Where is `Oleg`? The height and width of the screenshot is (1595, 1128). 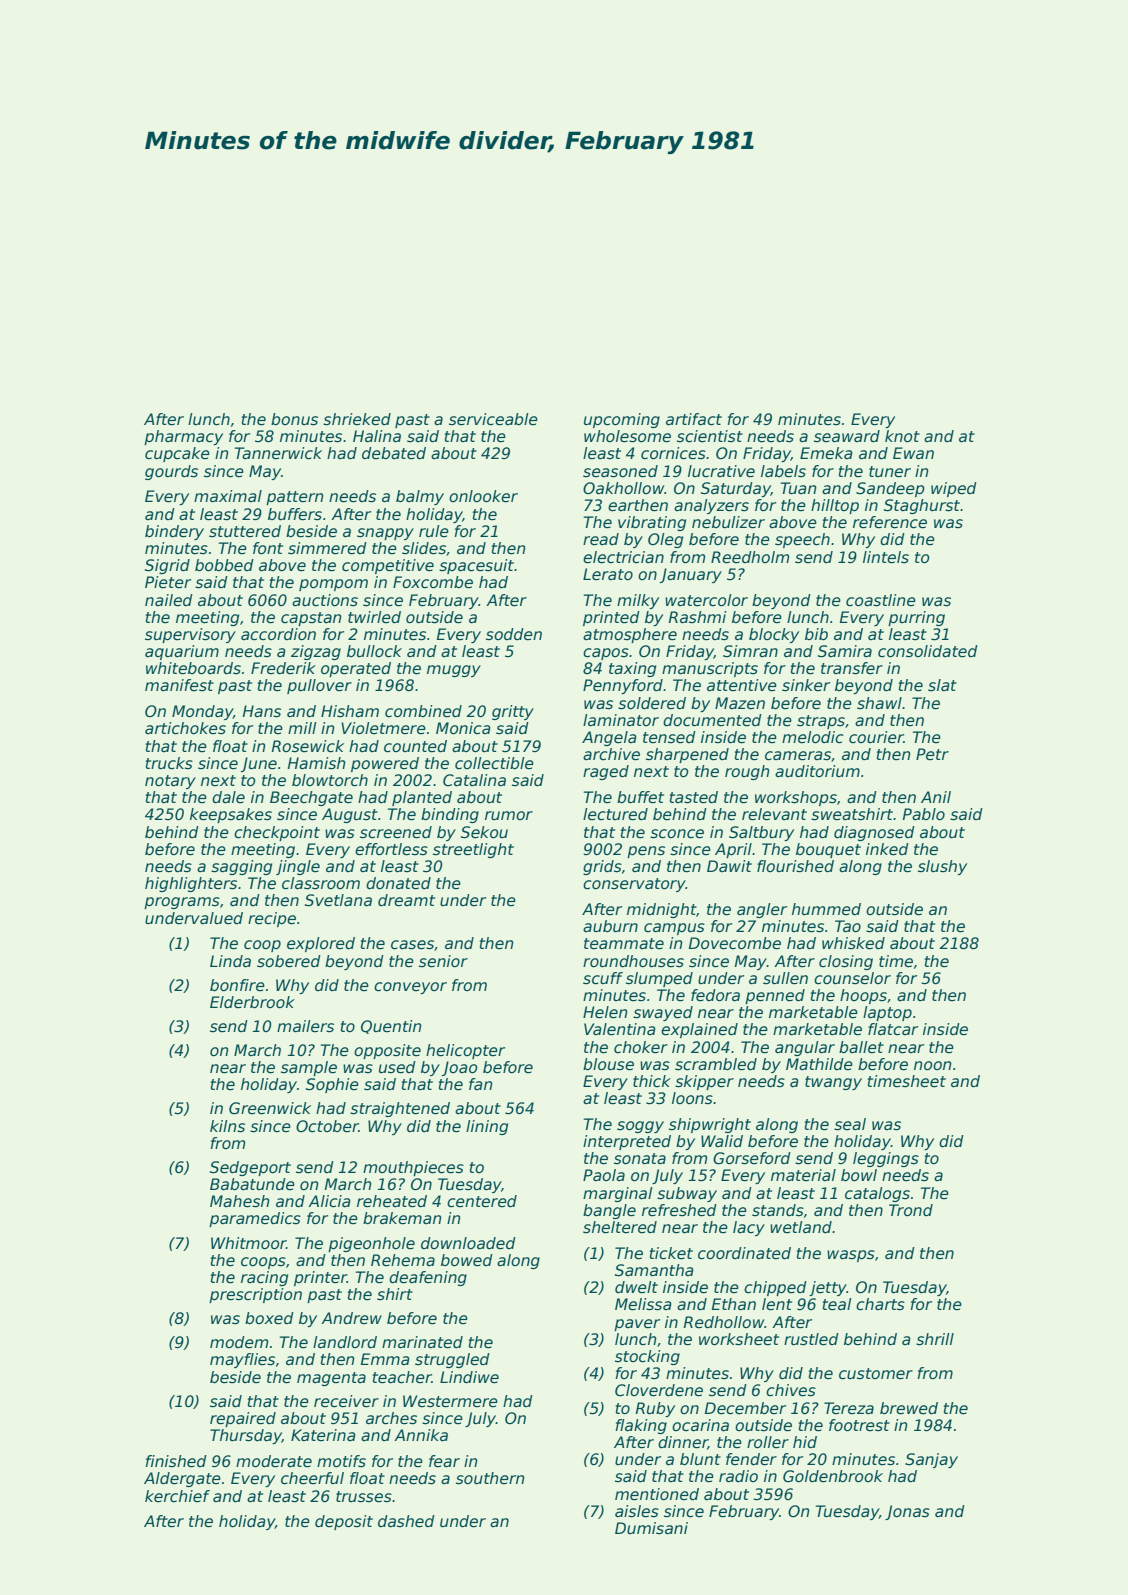 Oleg is located at coordinates (665, 540).
